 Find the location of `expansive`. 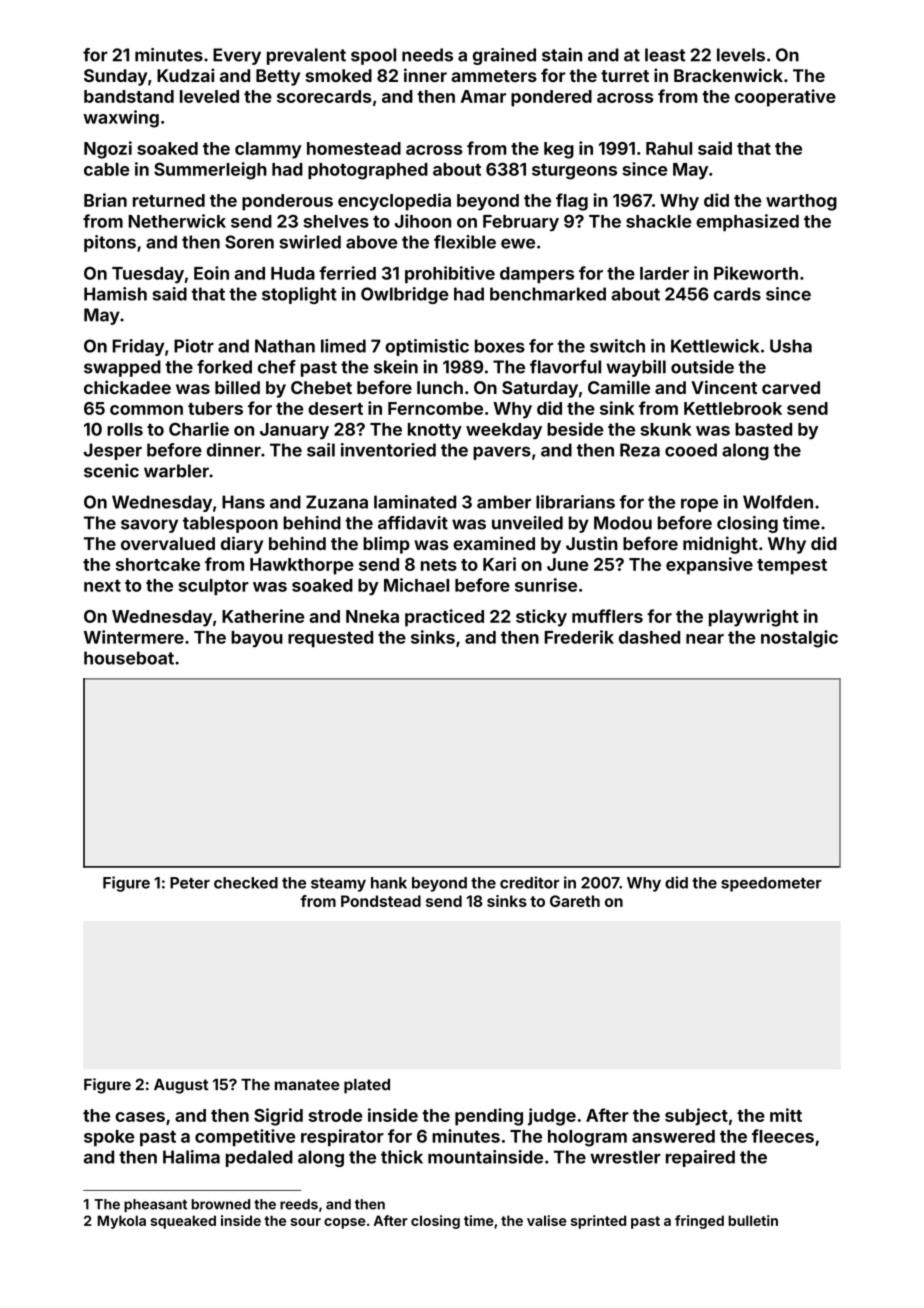

expansive is located at coordinates (709, 566).
